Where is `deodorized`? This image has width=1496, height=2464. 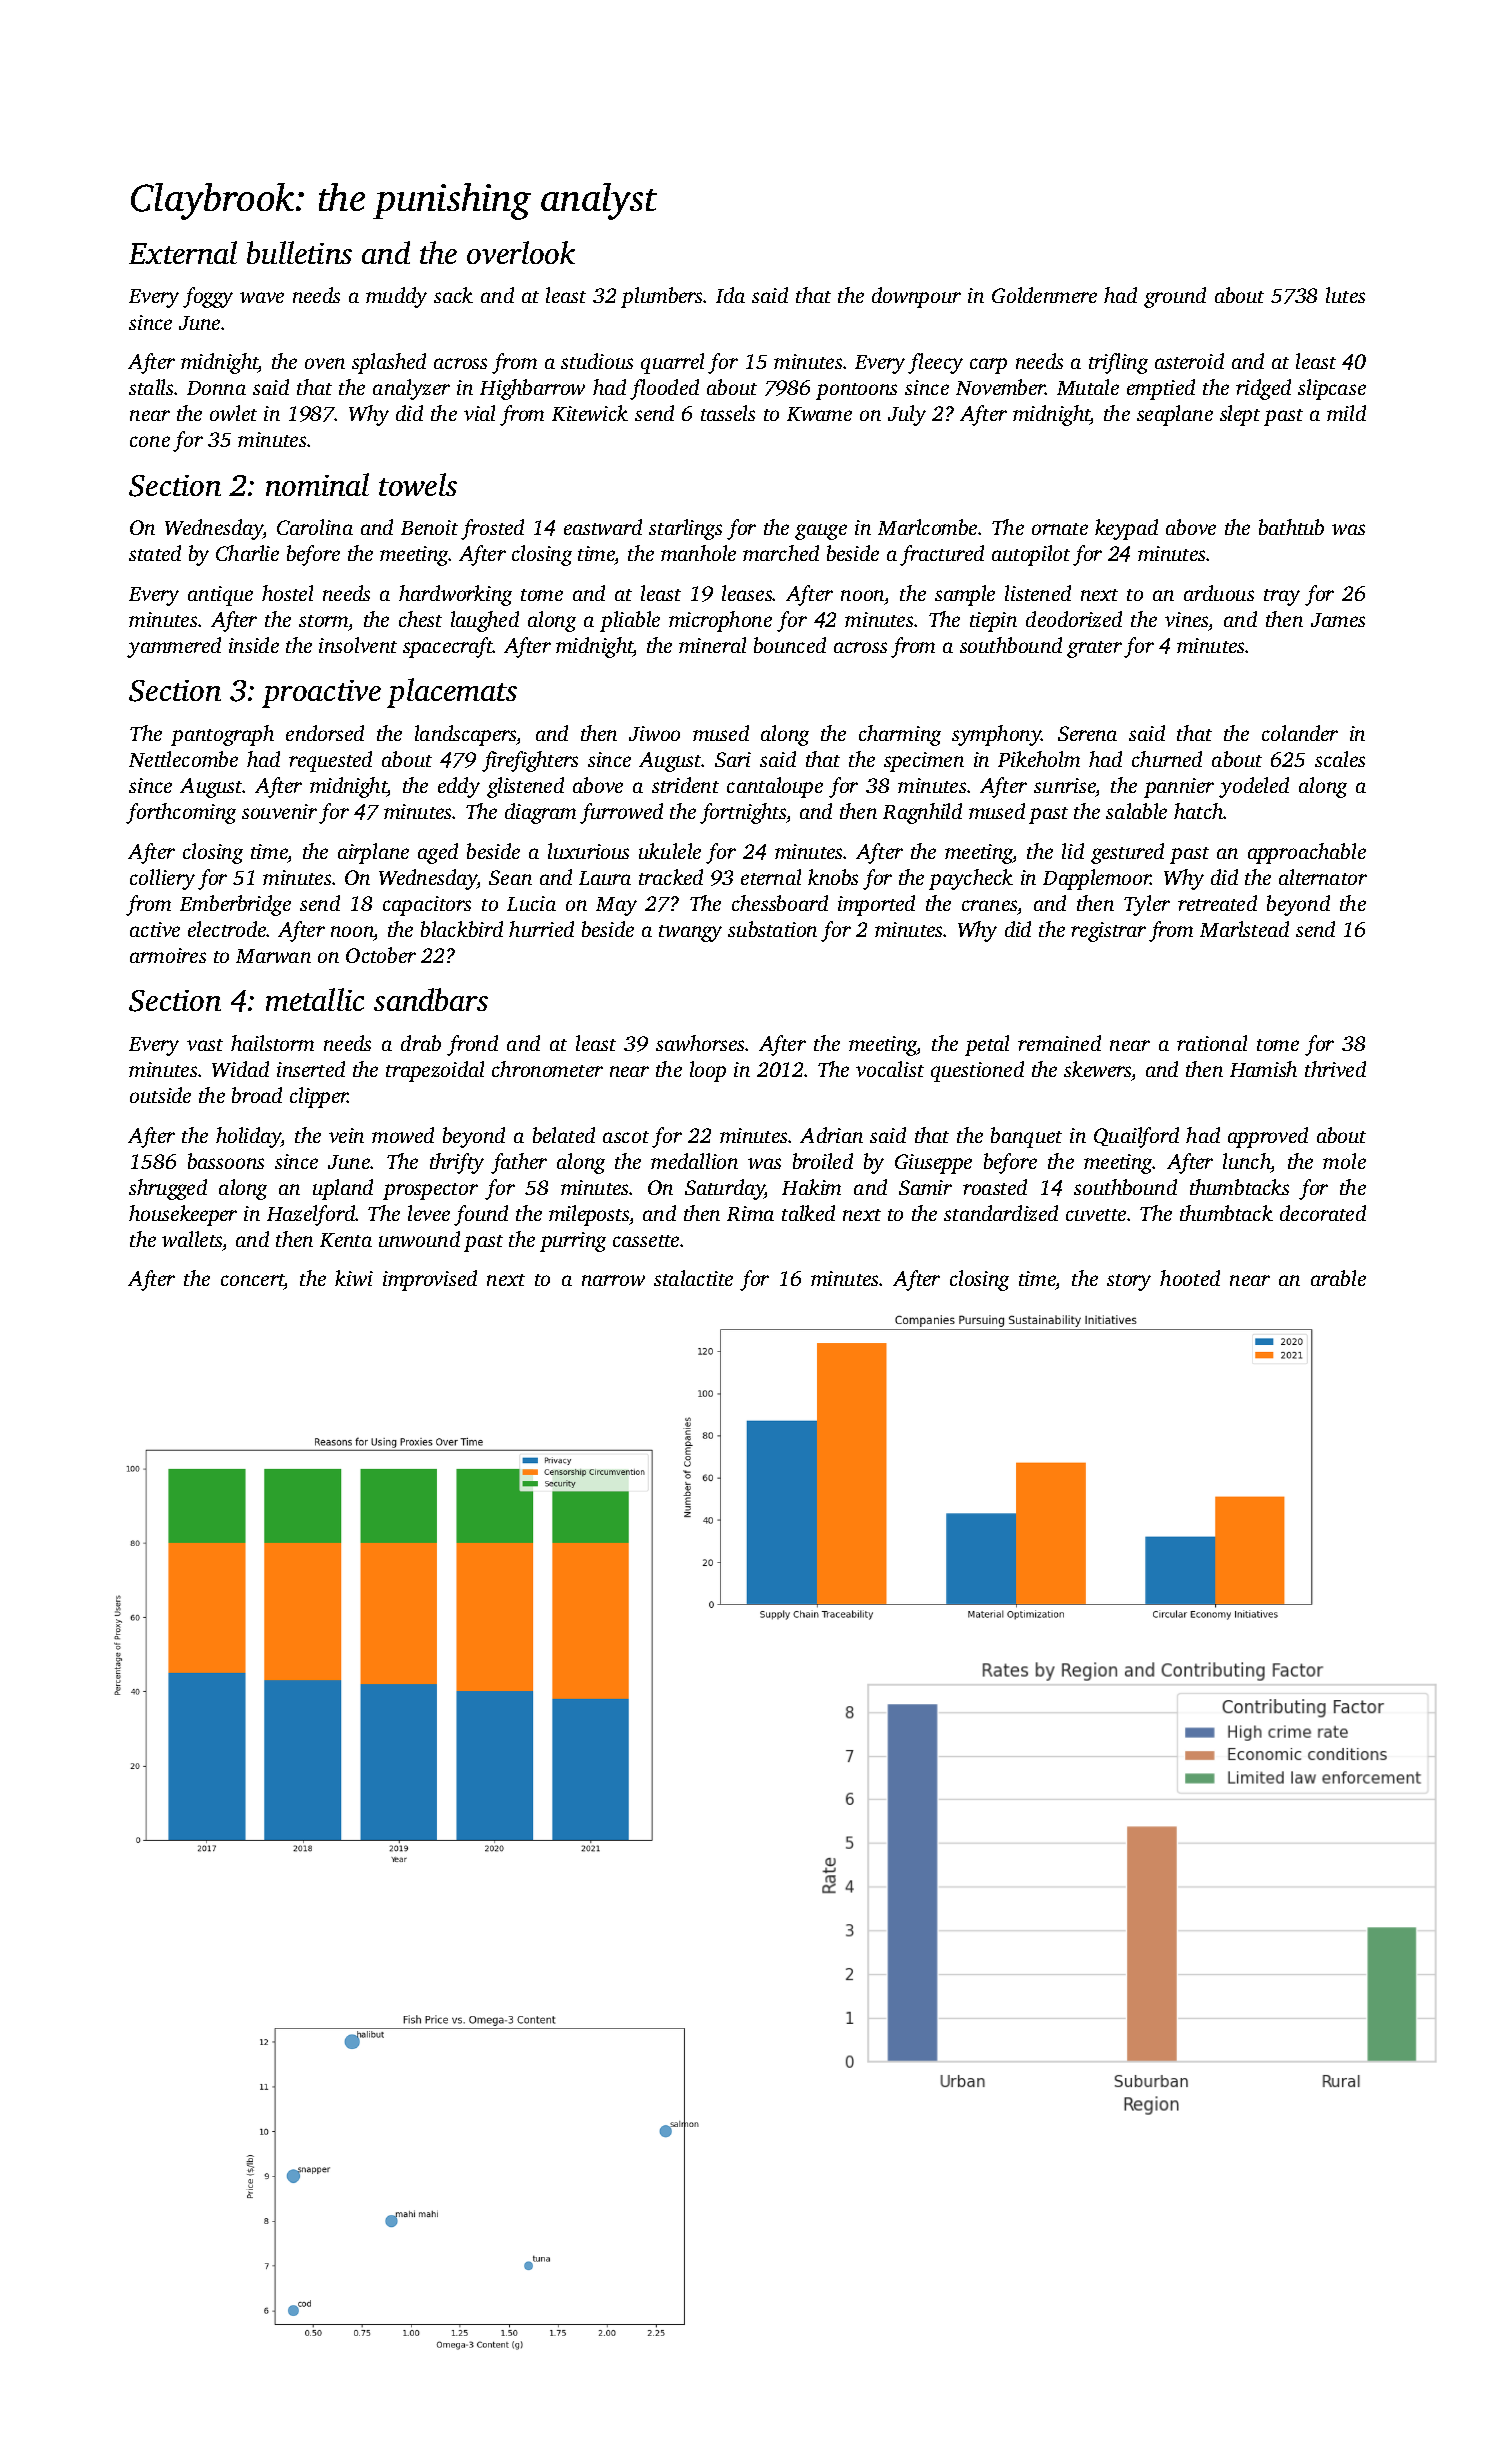
deodorized is located at coordinates (1074, 619).
